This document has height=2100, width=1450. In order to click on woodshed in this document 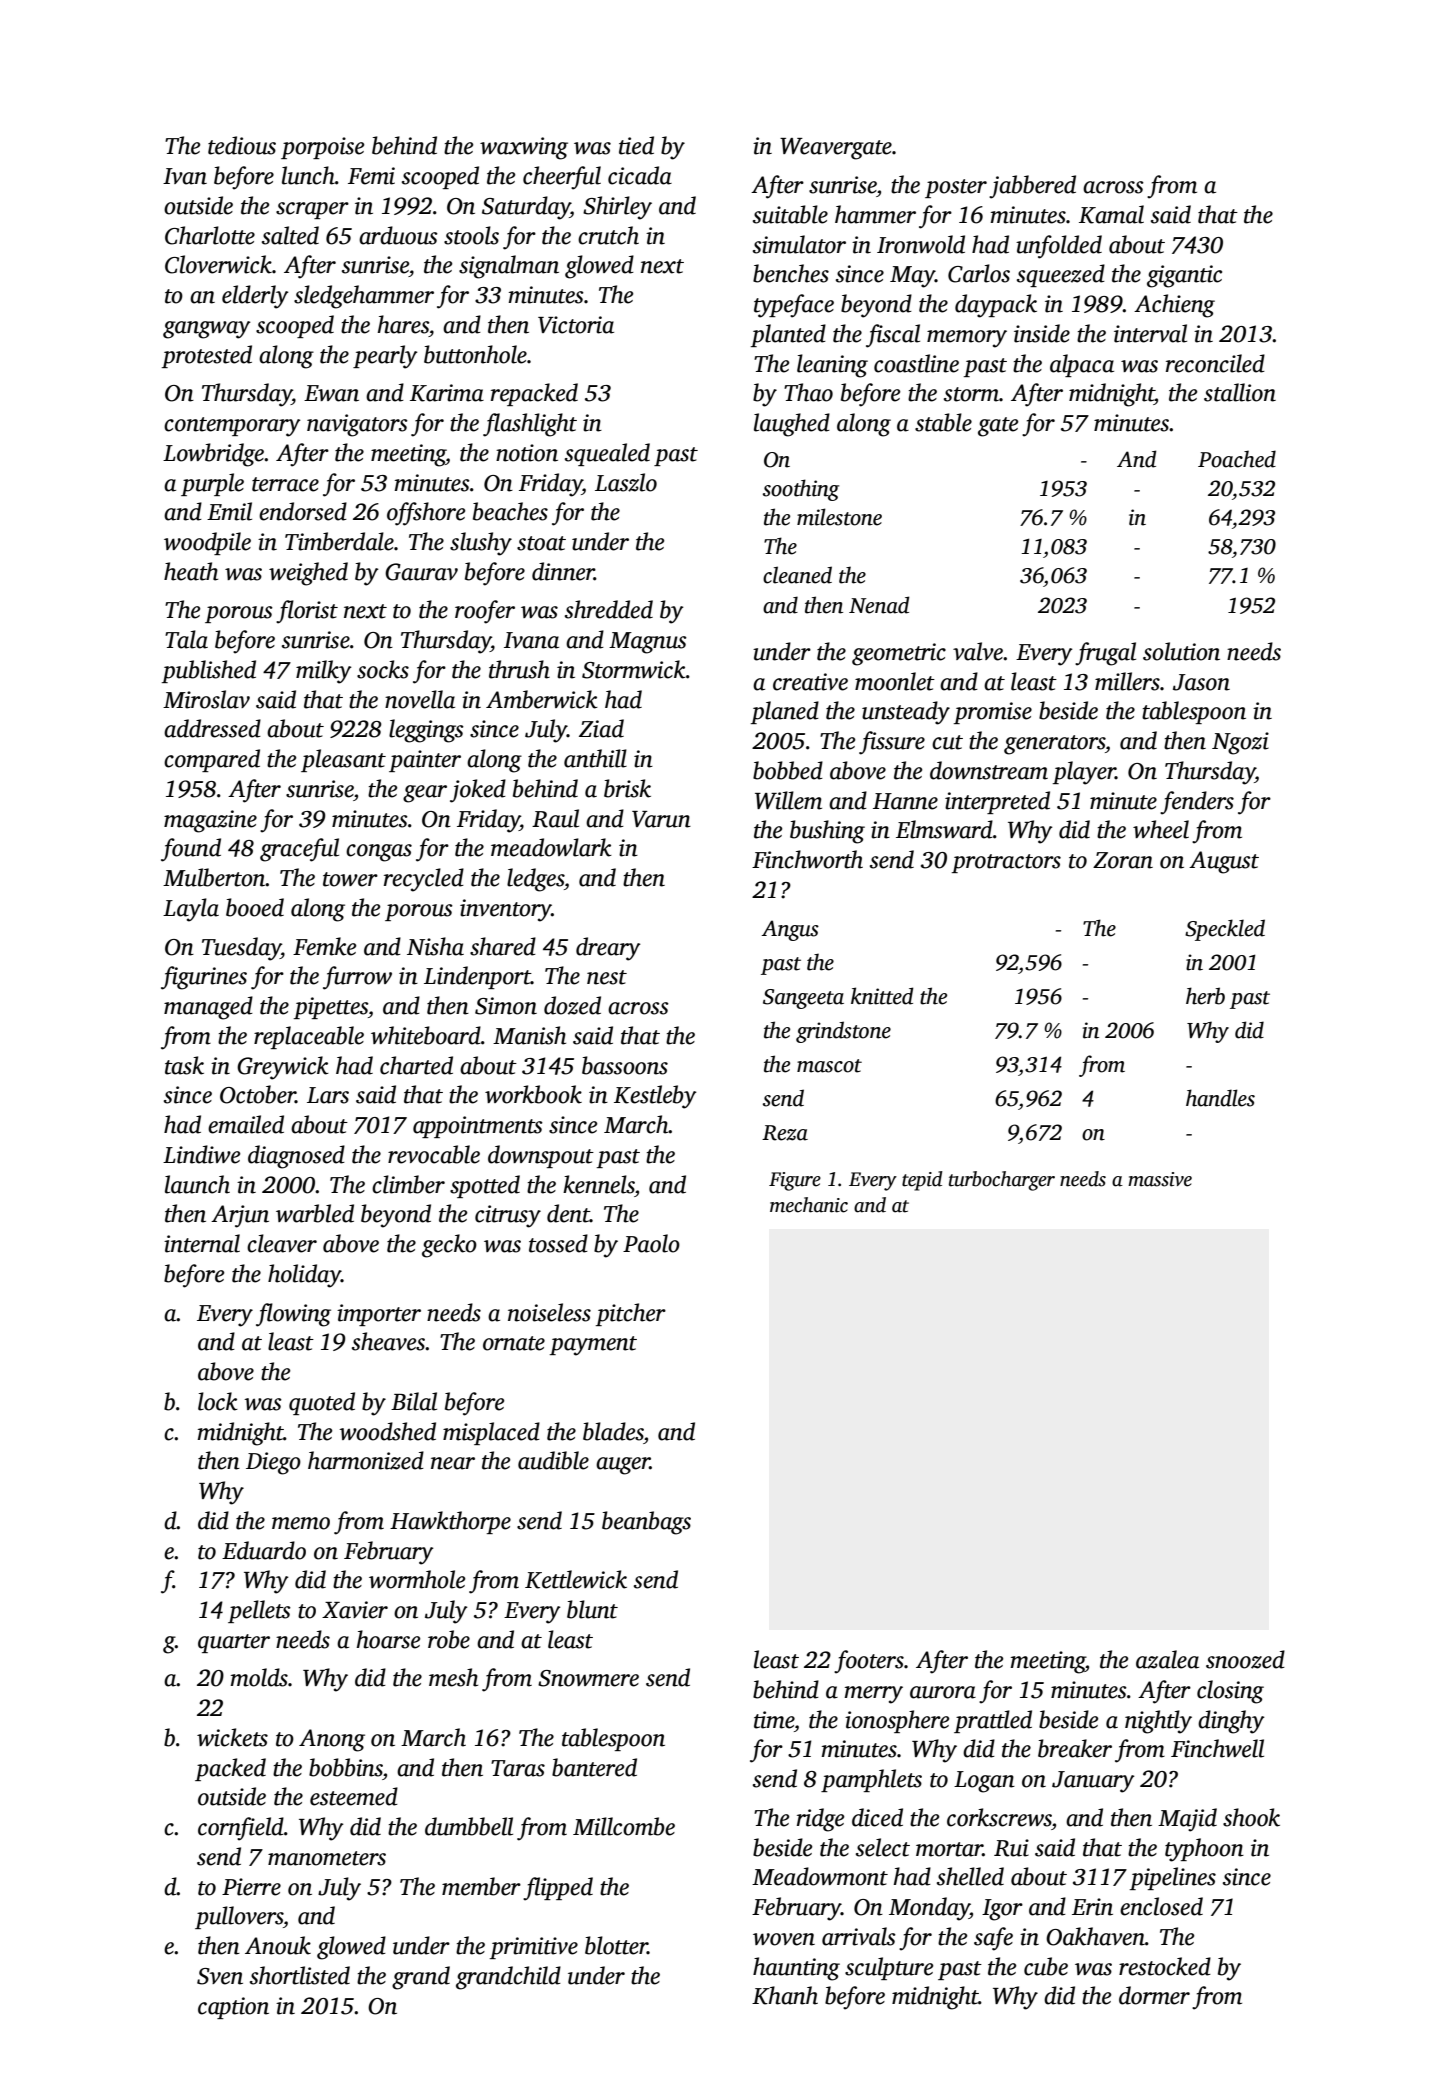, I will do `click(387, 1431)`.
